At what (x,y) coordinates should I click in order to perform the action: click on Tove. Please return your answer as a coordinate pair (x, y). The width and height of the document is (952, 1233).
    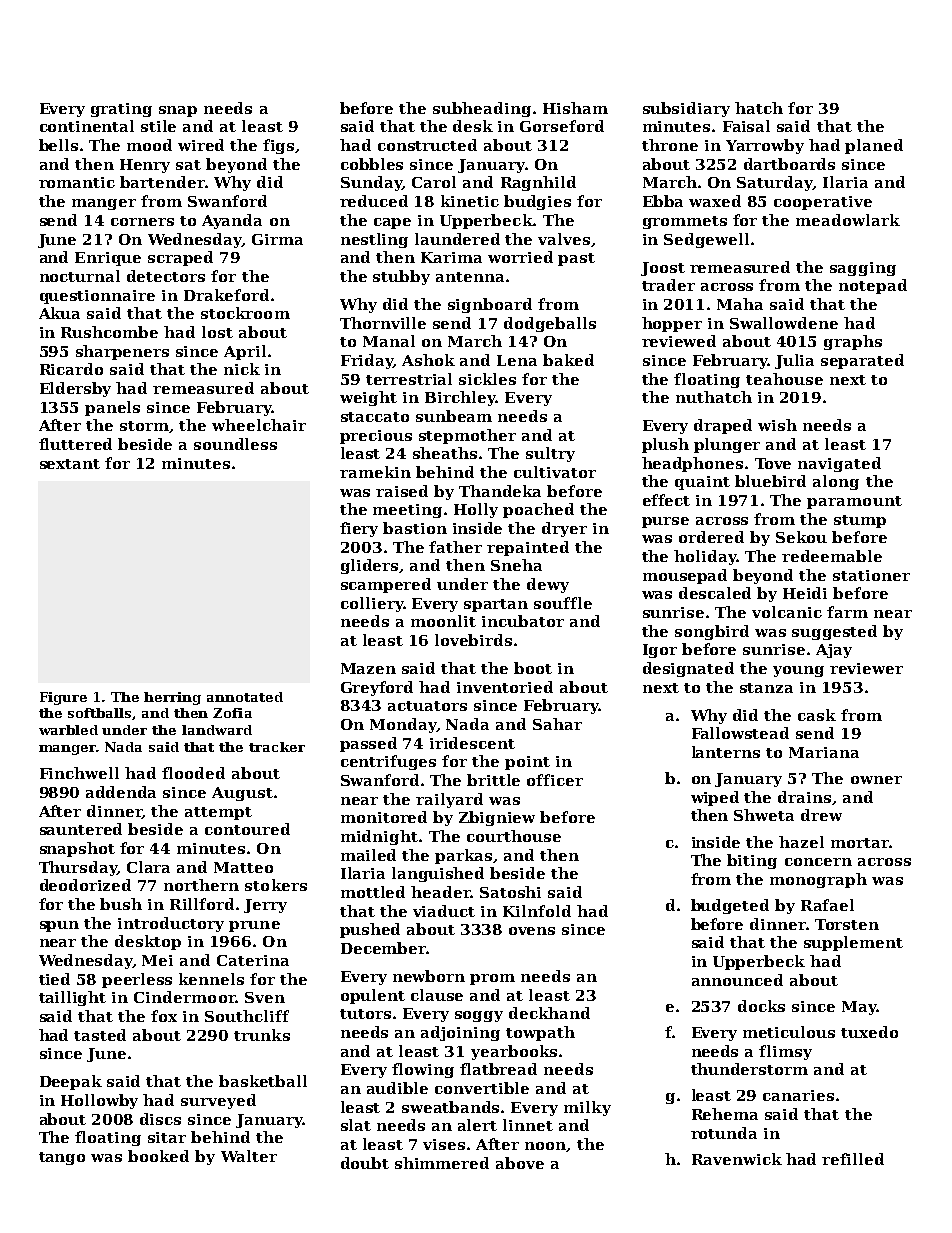
    Looking at the image, I should click on (773, 463).
